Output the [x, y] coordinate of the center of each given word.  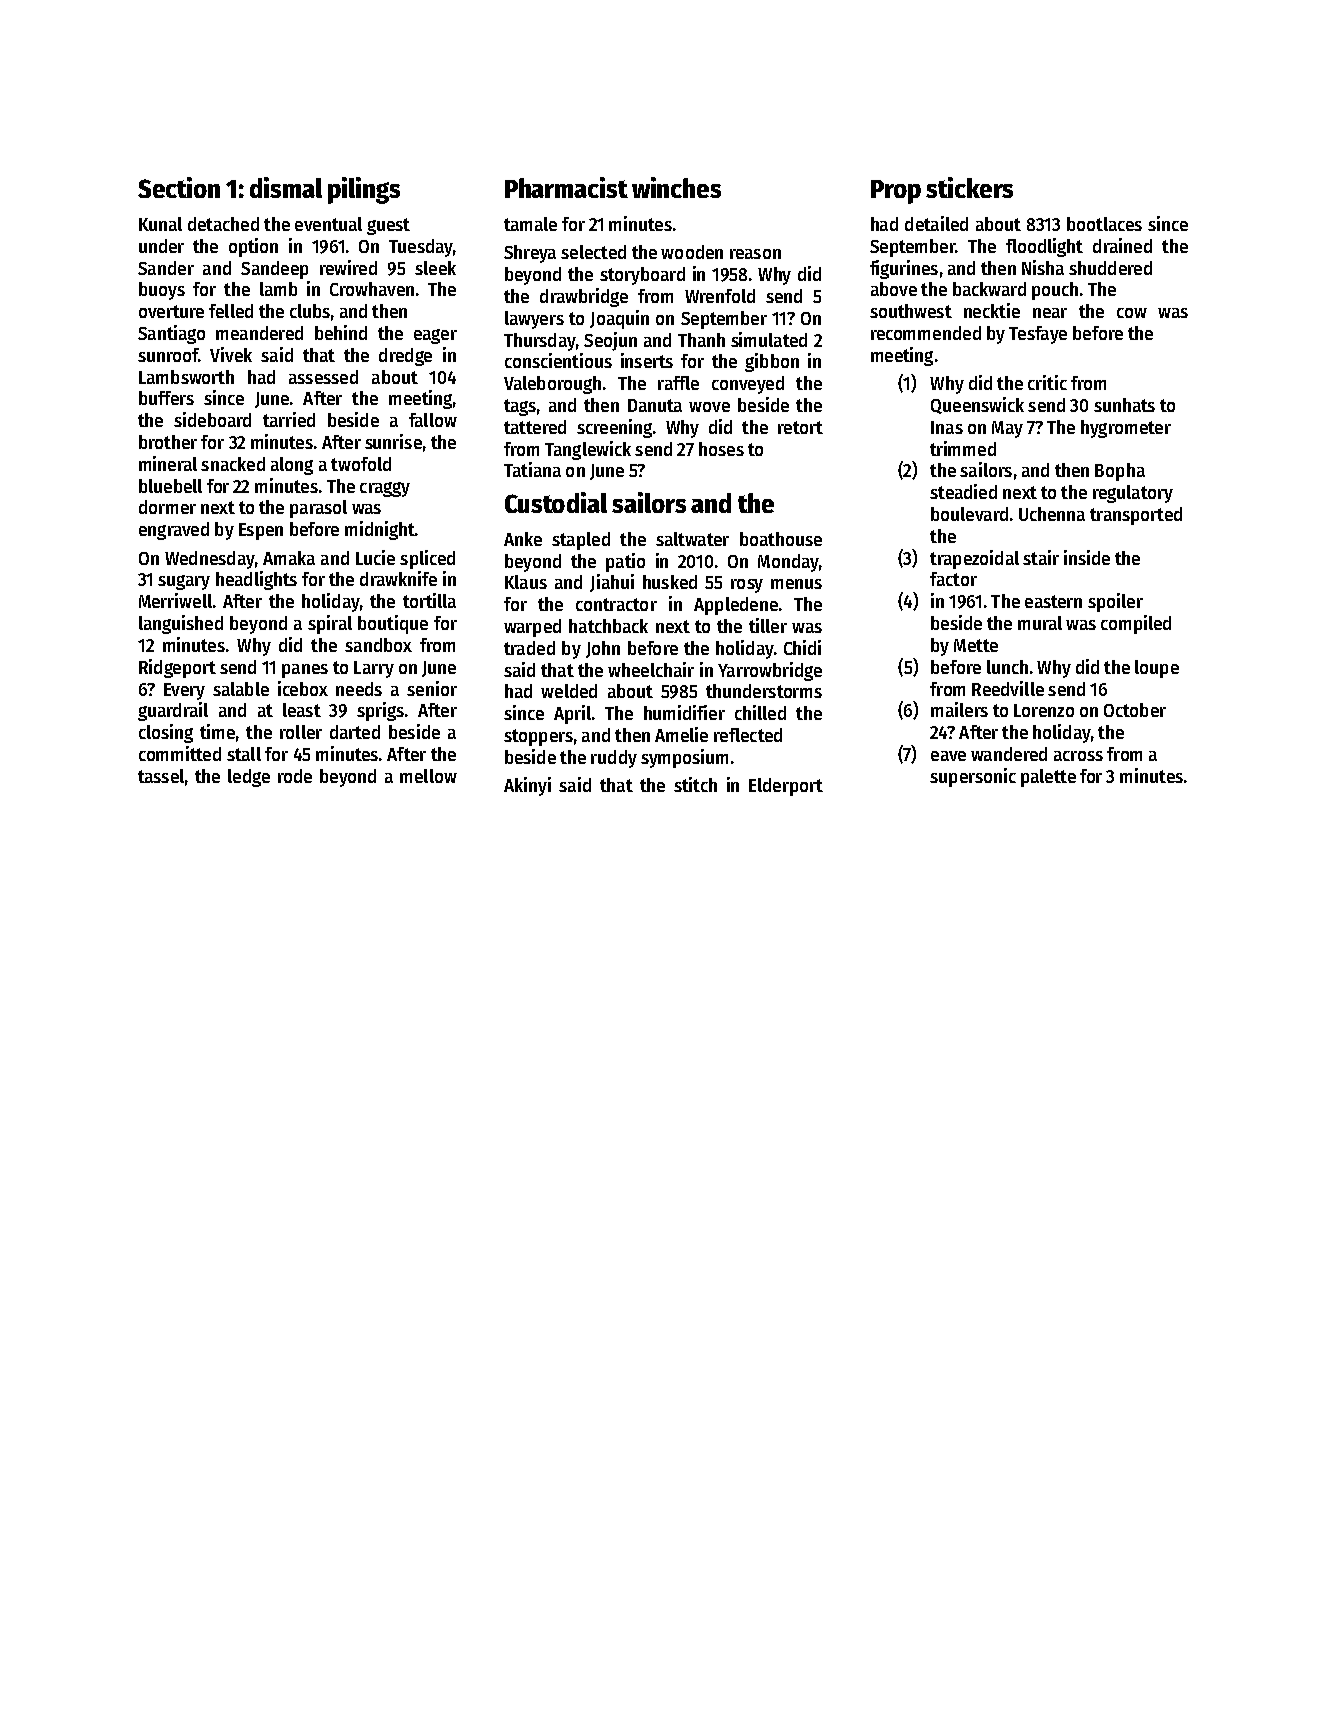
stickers [969, 187]
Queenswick [977, 405]
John [603, 649]
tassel [161, 776]
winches [676, 187]
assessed [323, 377]
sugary [184, 582]
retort [800, 427]
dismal [286, 187]
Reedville [1008, 688]
